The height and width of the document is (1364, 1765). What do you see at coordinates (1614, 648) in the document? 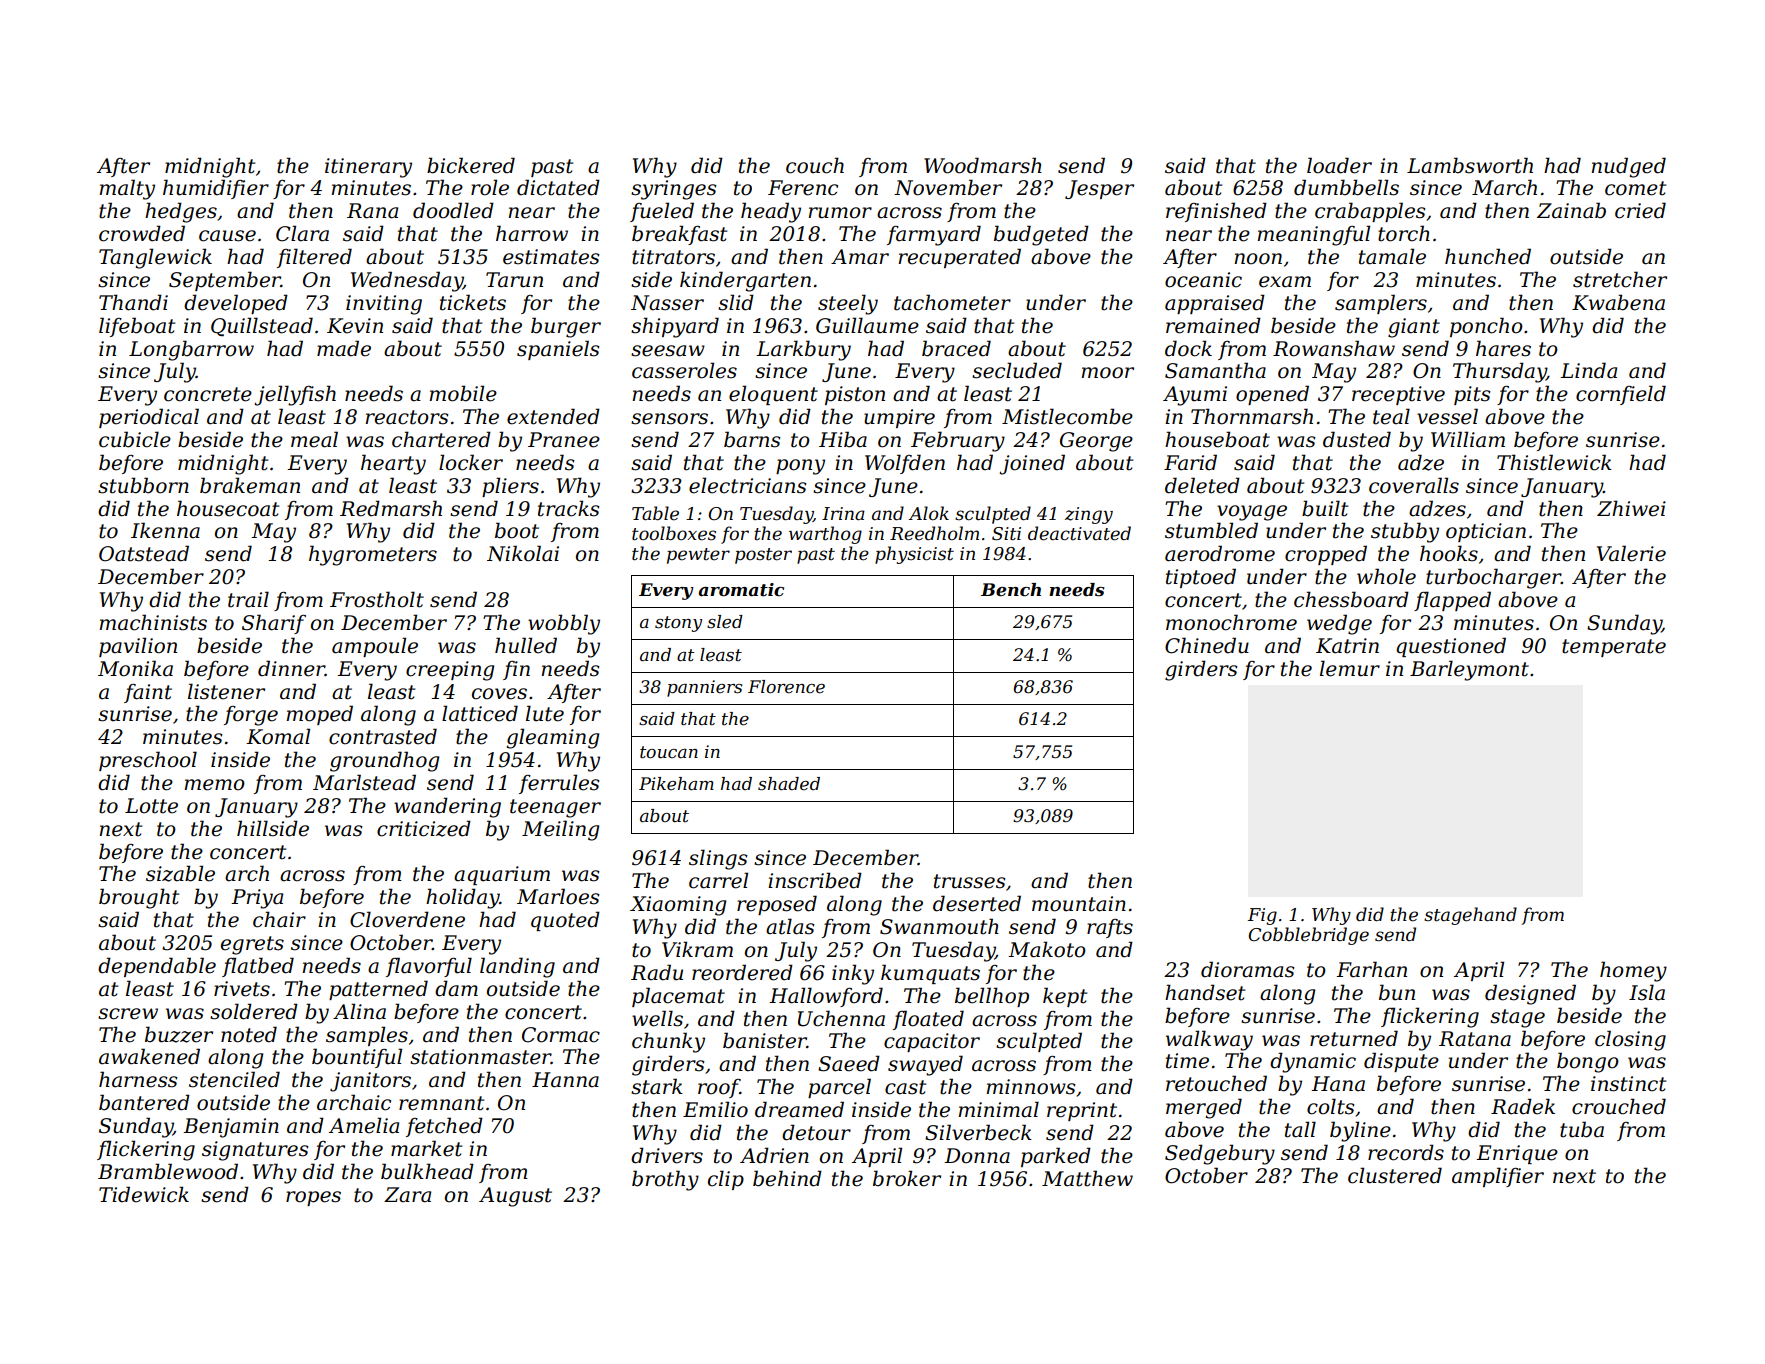
I see `temperate` at bounding box center [1614, 648].
